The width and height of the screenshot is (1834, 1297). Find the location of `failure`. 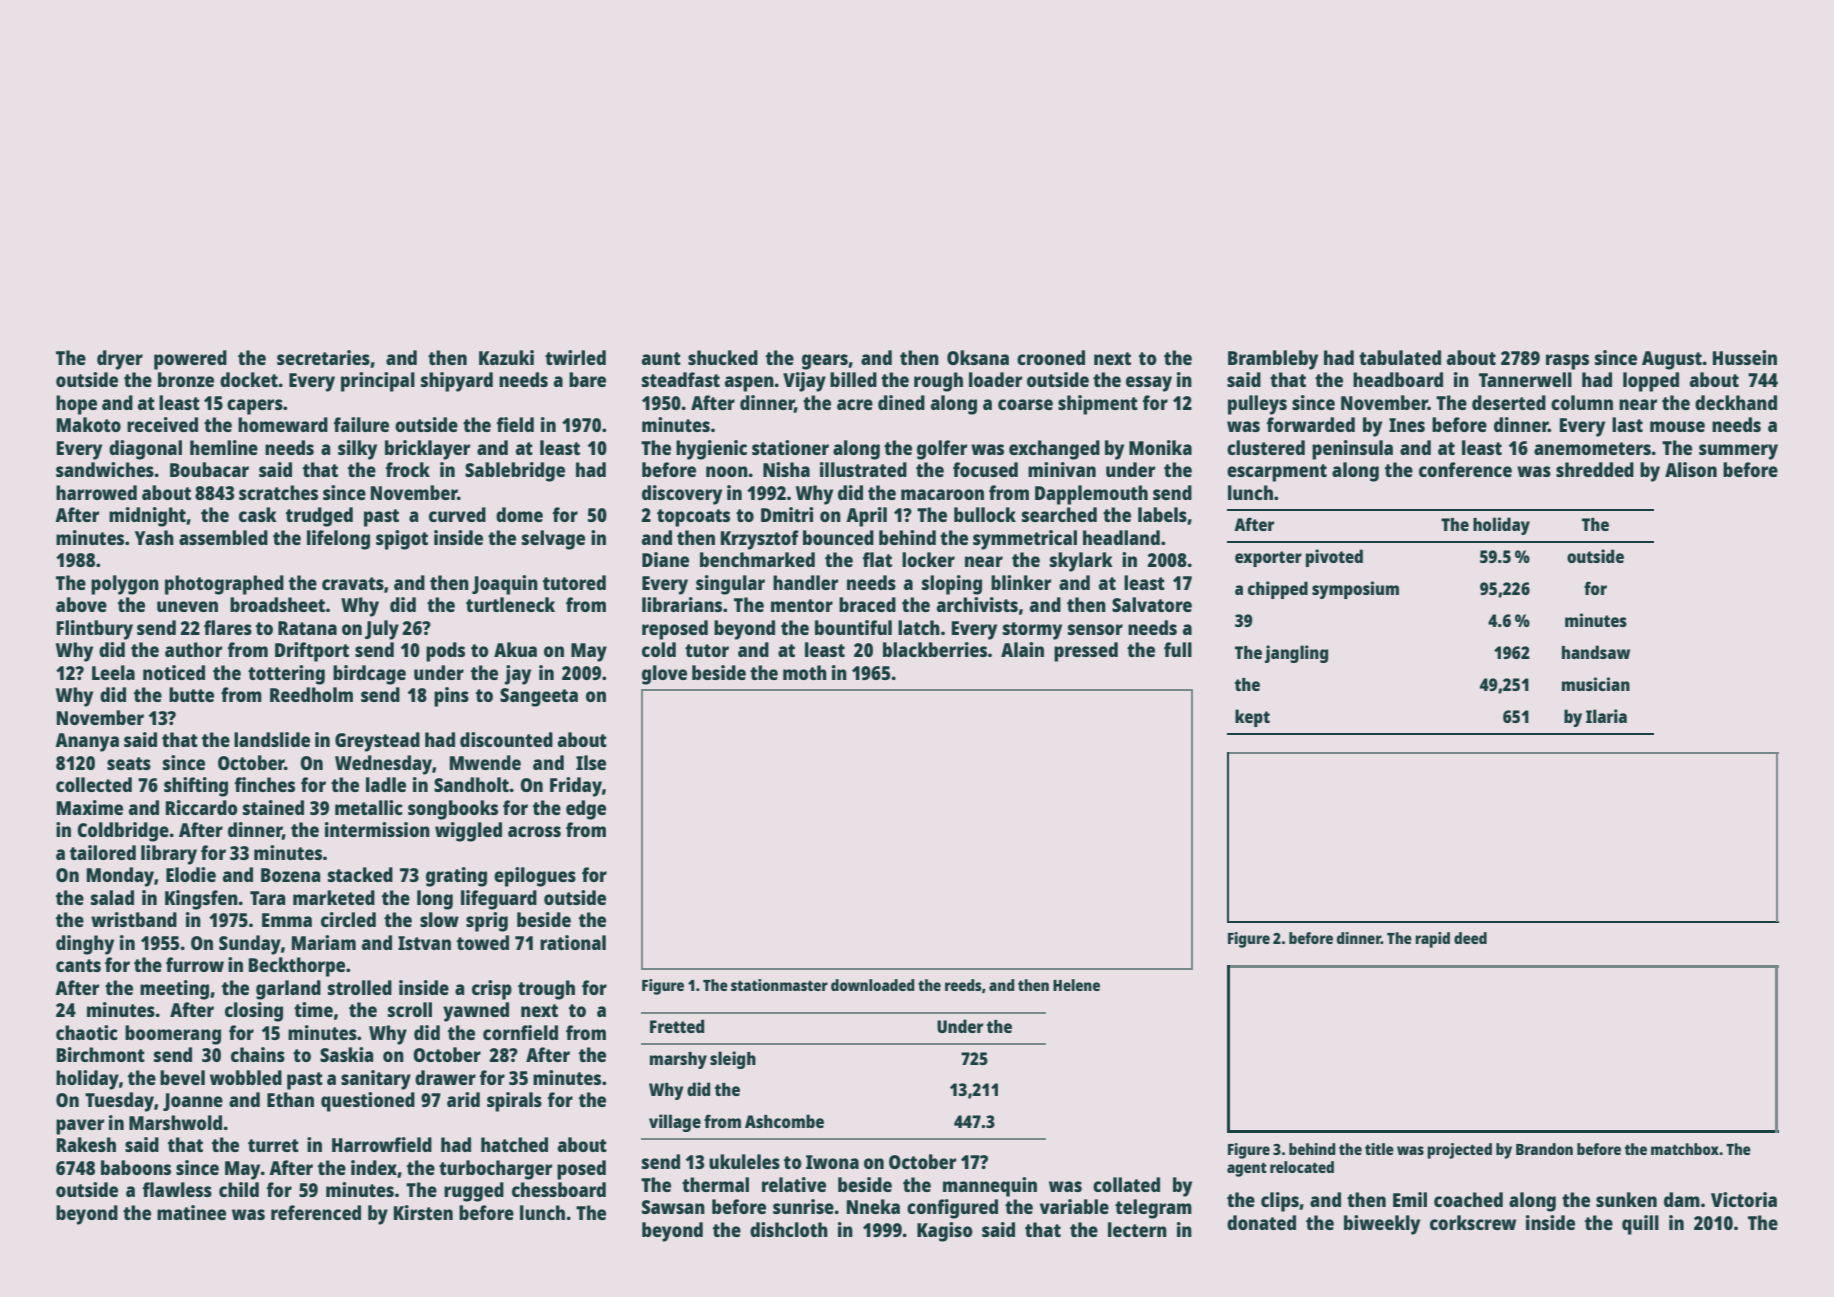

failure is located at coordinates (361, 424).
